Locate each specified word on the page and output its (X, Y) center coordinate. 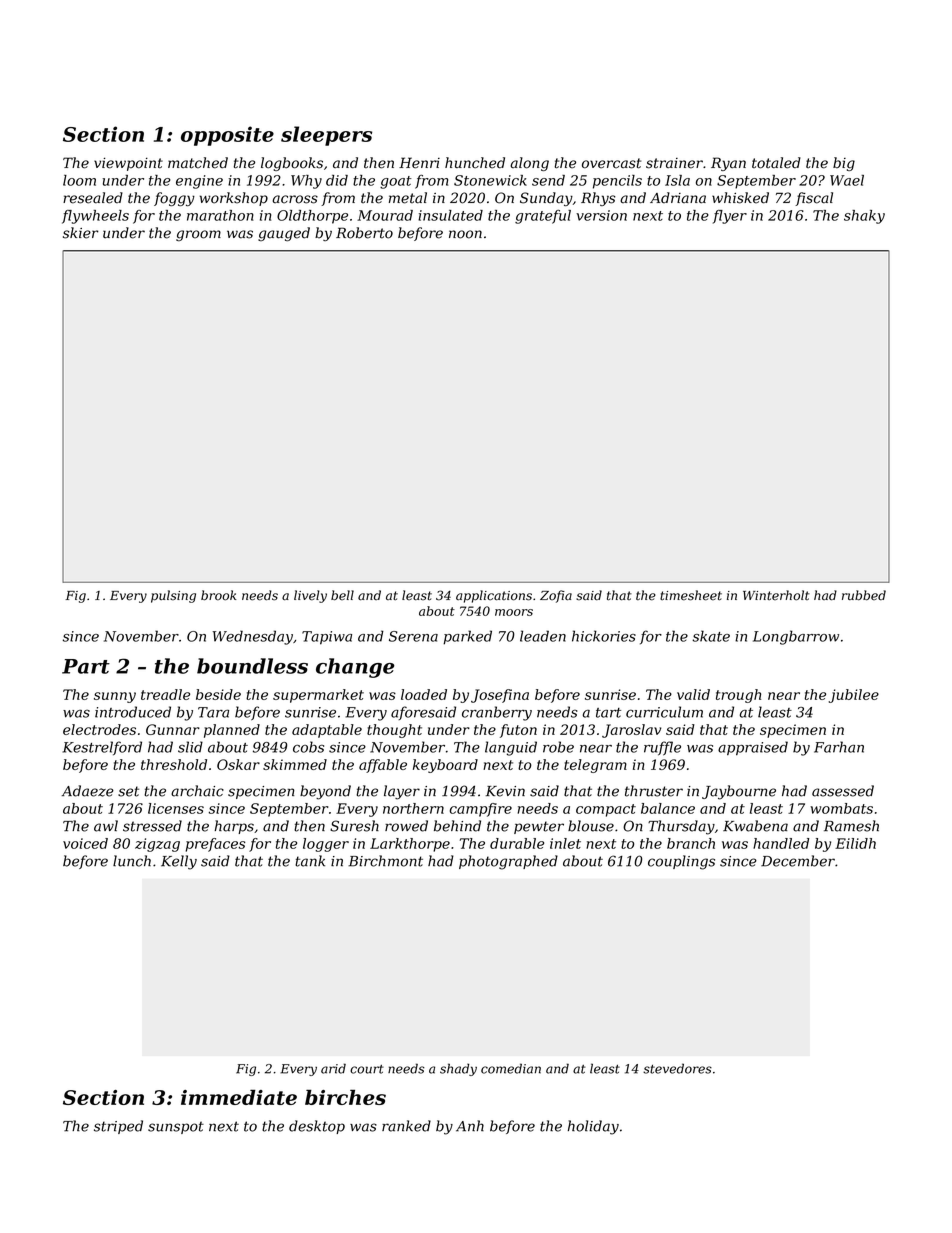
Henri (419, 163)
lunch (132, 861)
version (601, 215)
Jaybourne (739, 792)
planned (232, 731)
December (798, 861)
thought (394, 731)
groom (198, 236)
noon (465, 234)
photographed (508, 862)
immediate (239, 1097)
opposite (227, 136)
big (844, 164)
